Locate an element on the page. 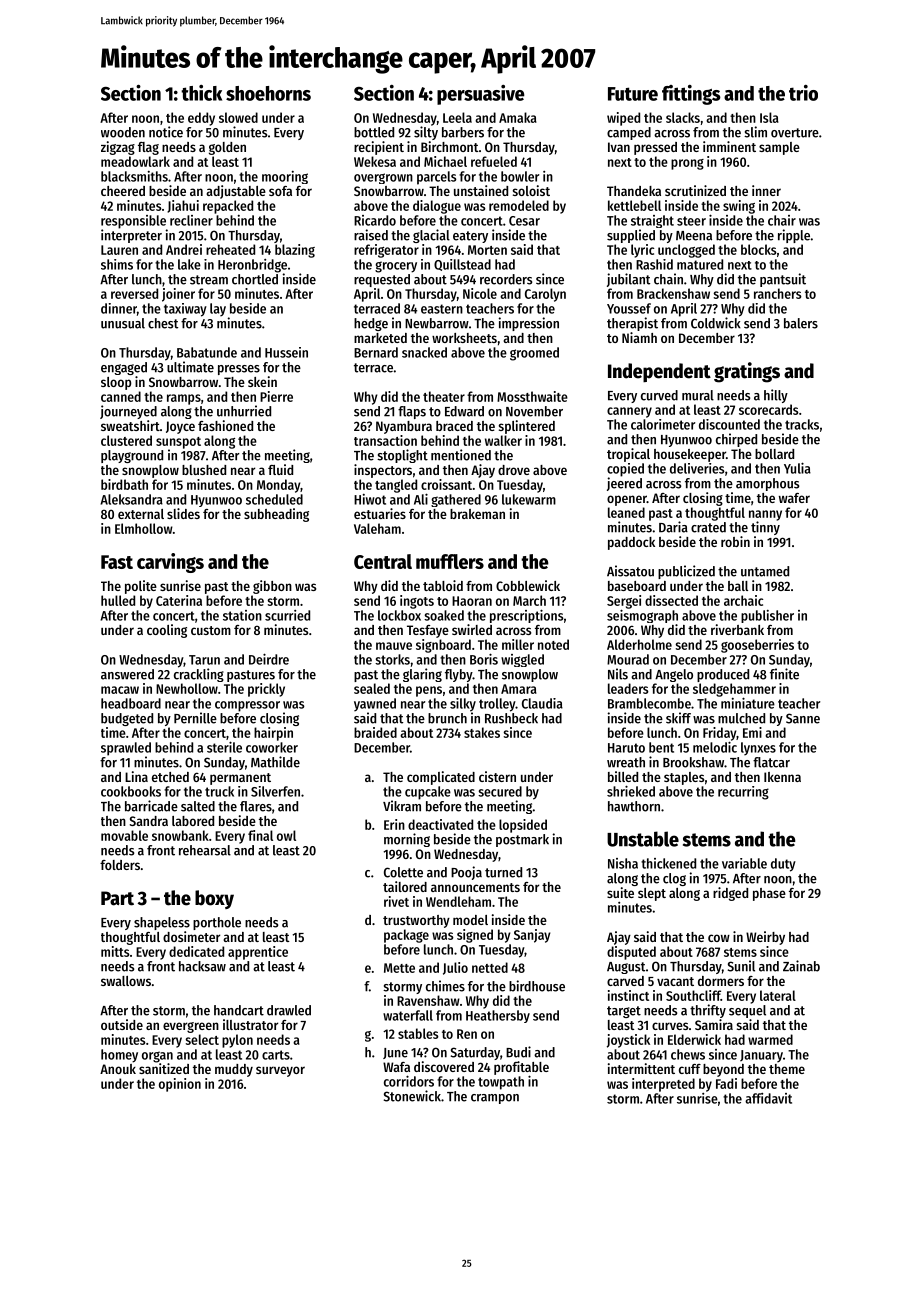  overture is located at coordinates (795, 133).
